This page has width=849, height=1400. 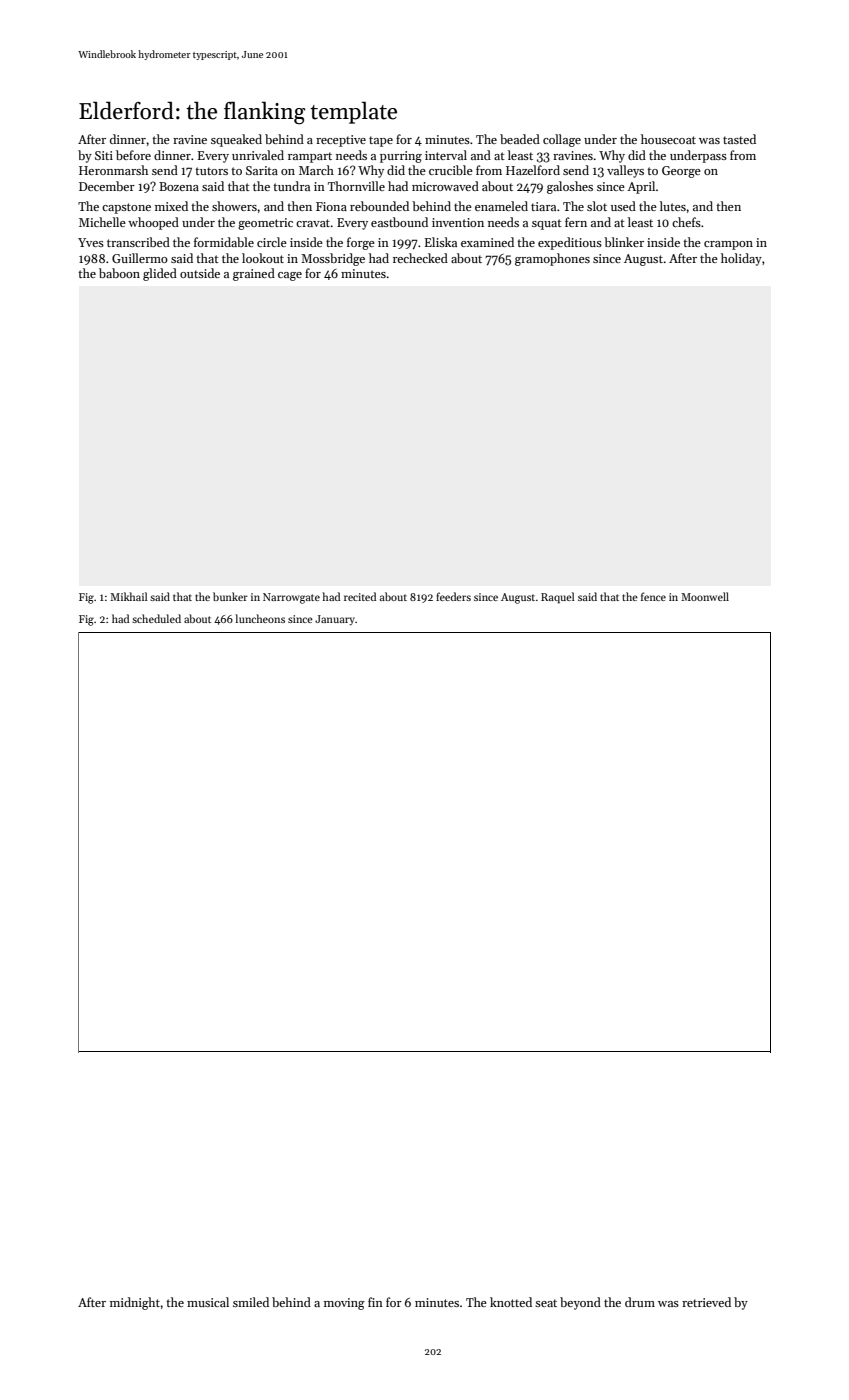 I want to click on musical, so click(x=208, y=1302).
